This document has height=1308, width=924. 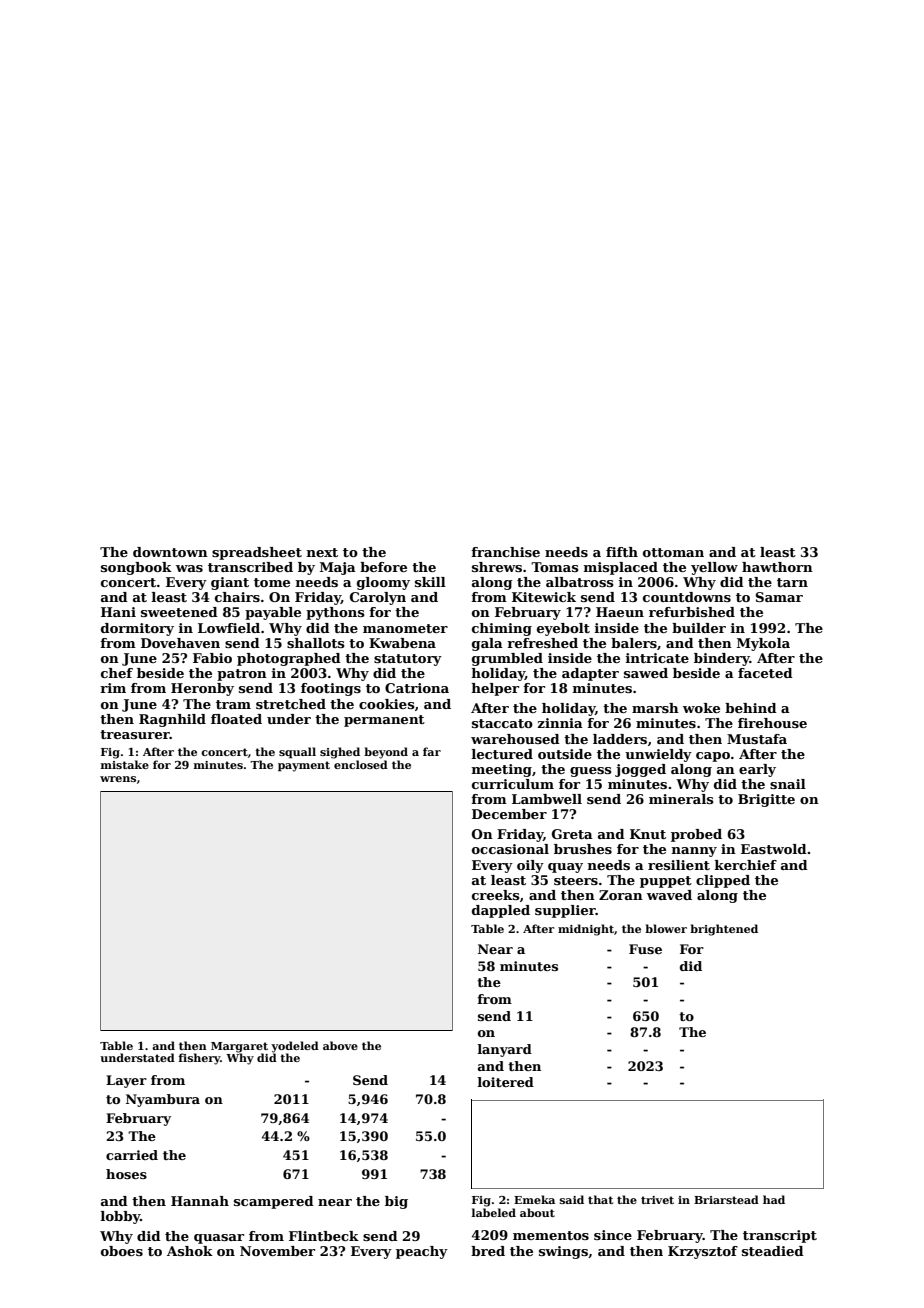 I want to click on quay, so click(x=565, y=868).
